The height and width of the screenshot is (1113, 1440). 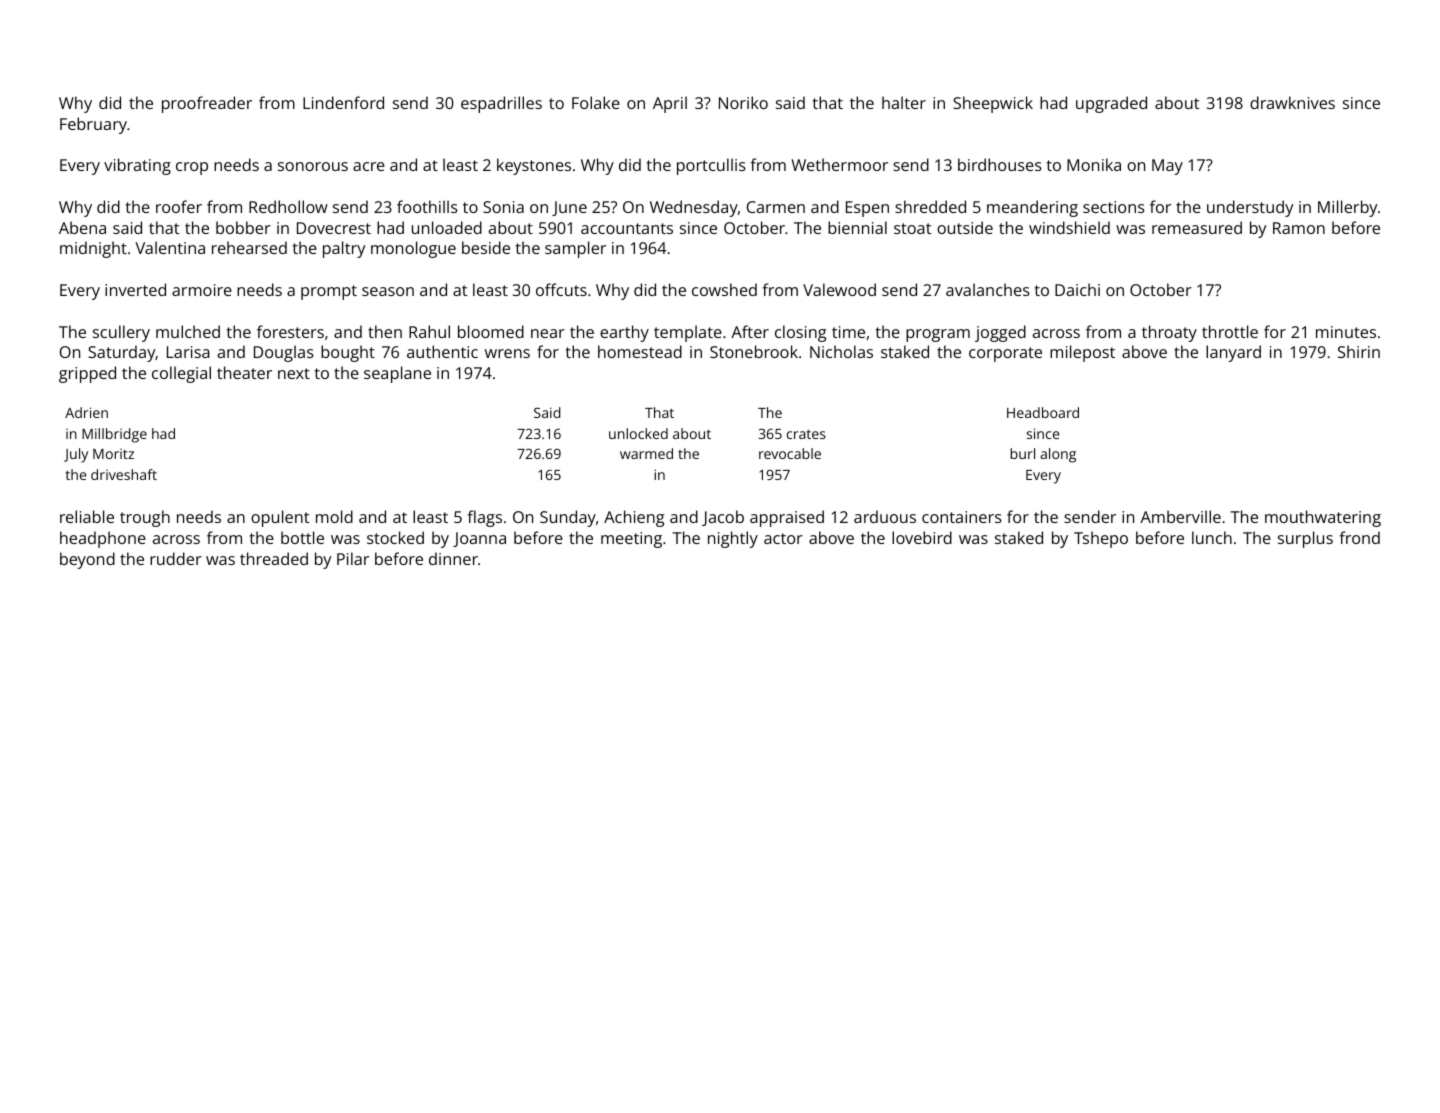 What do you see at coordinates (87, 560) in the screenshot?
I see `beyond` at bounding box center [87, 560].
